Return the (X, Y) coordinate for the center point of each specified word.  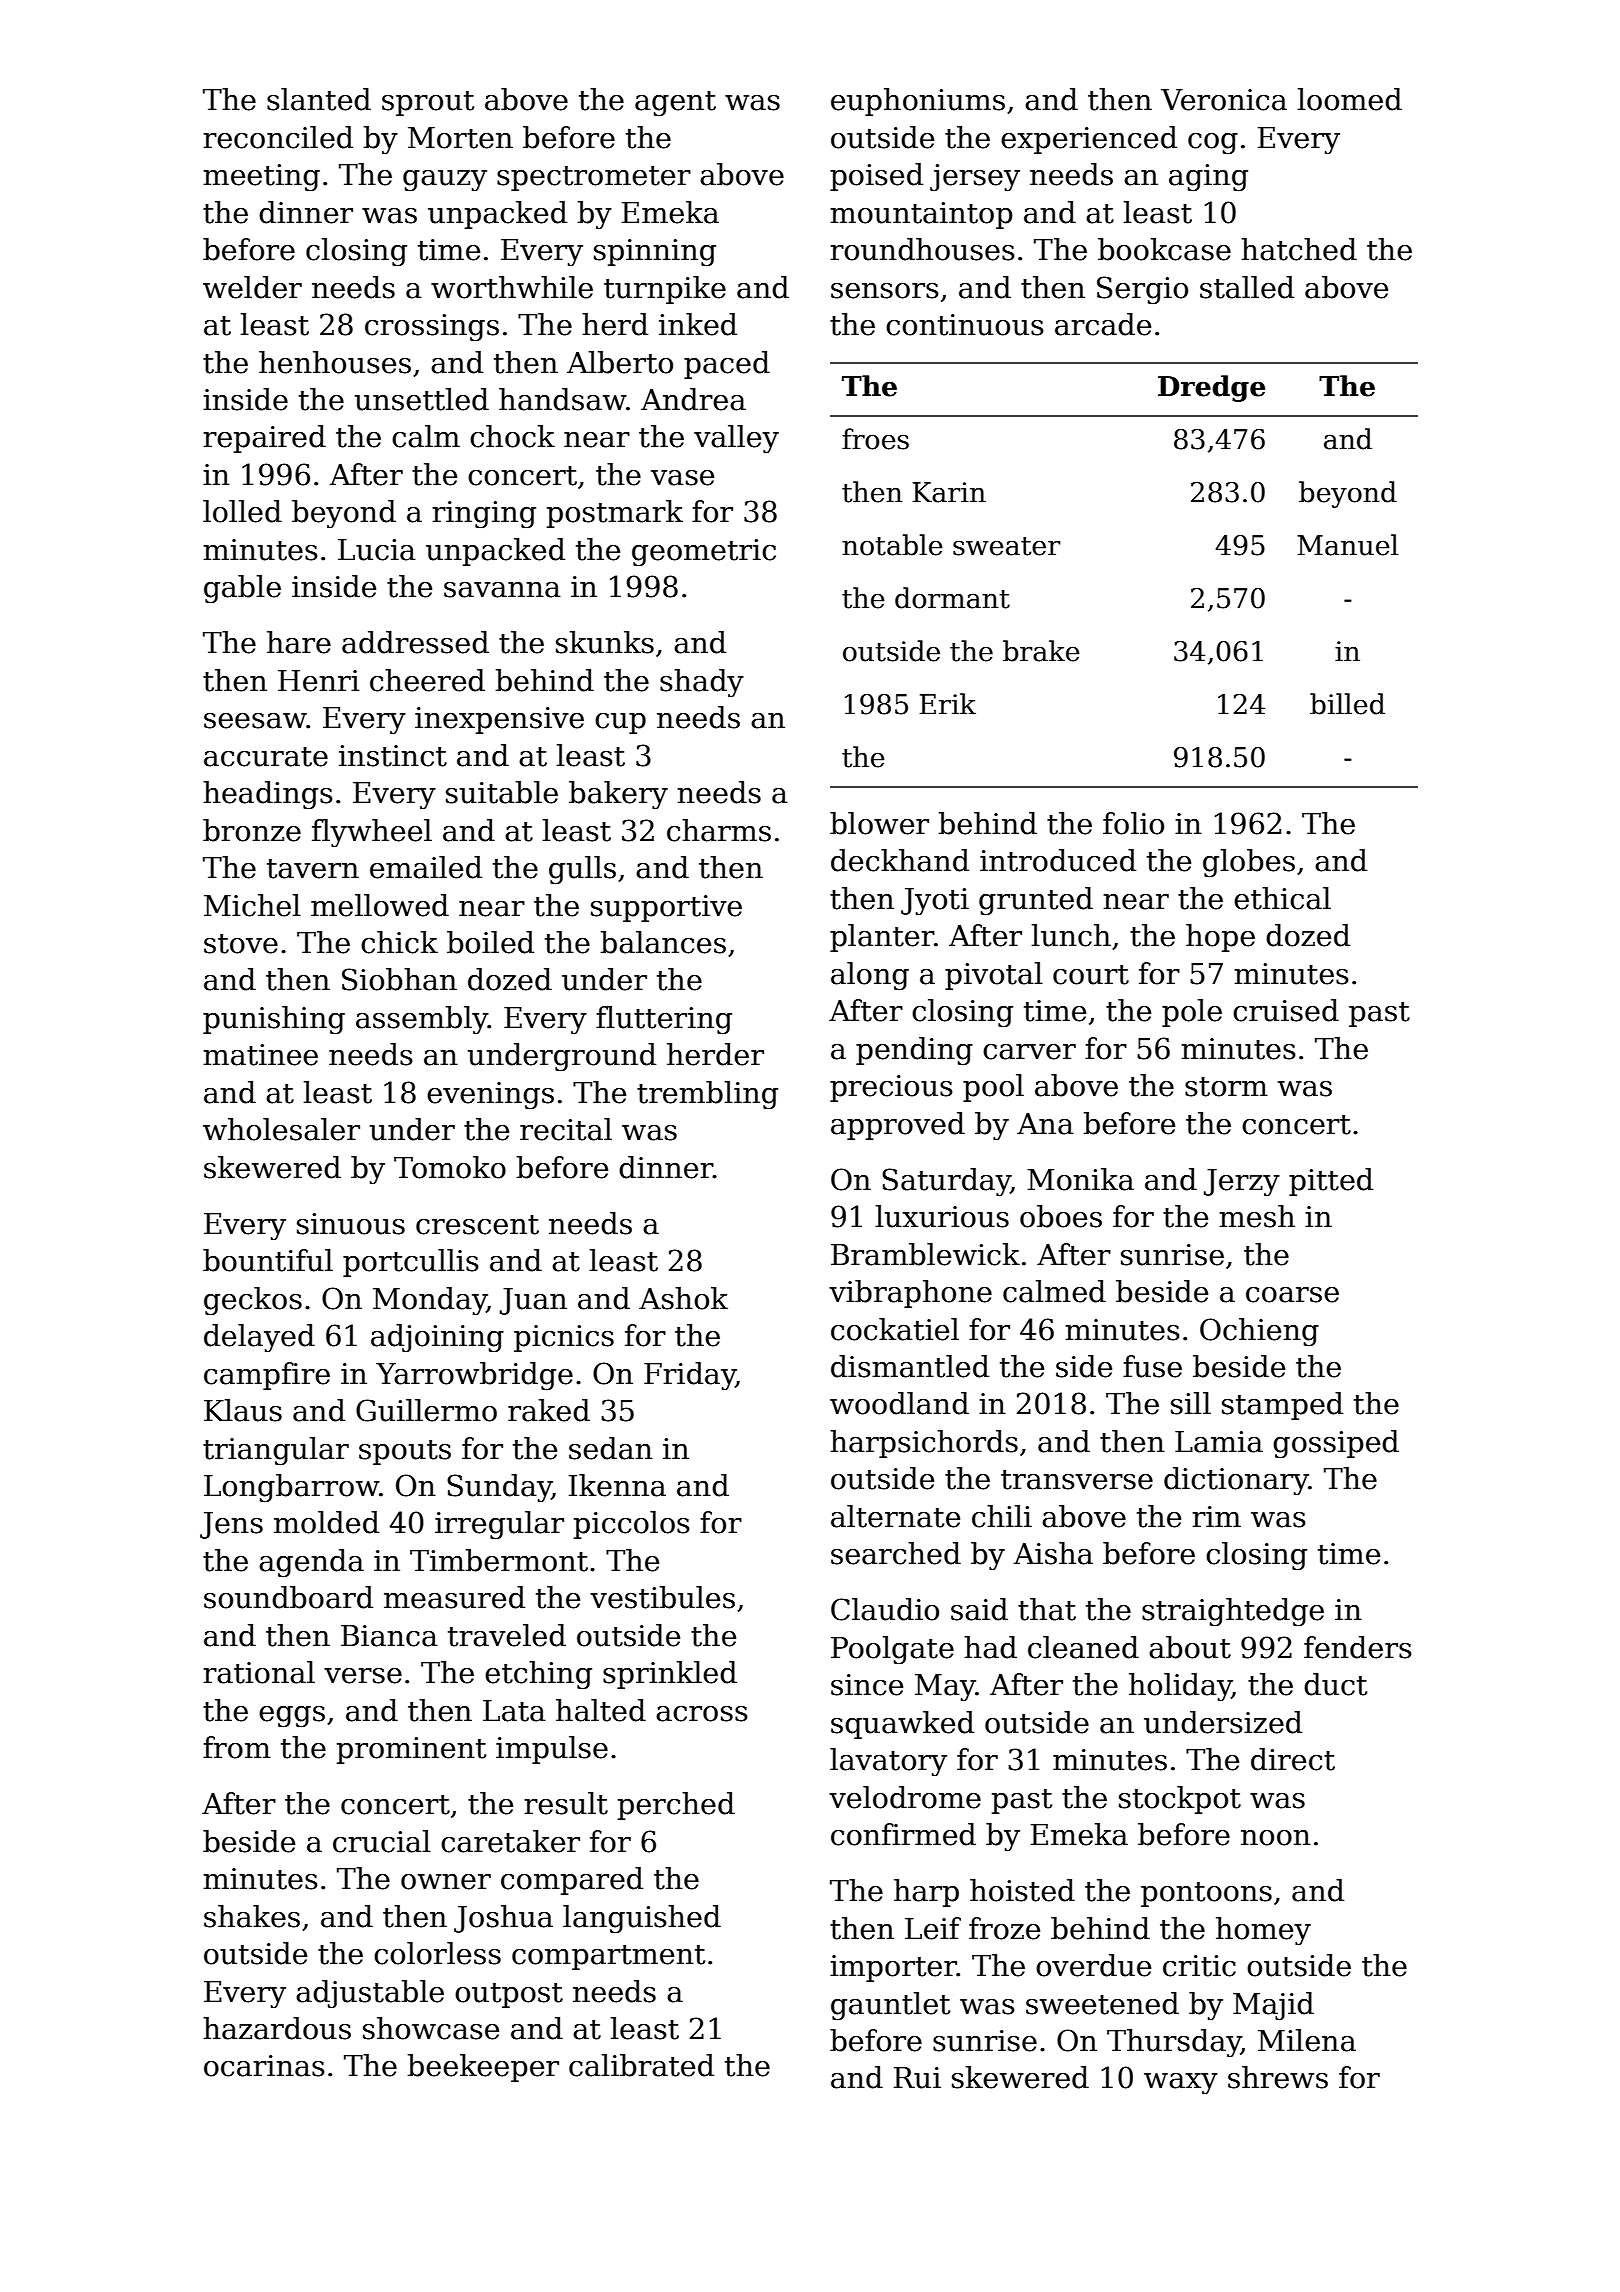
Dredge (1211, 388)
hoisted (1022, 1890)
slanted (319, 99)
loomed (1349, 99)
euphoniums (918, 102)
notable (892, 545)
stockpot (1180, 1800)
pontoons (1206, 1894)
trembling (707, 1095)
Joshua (503, 1919)
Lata (514, 1711)
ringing (484, 515)
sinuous (351, 1224)
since (867, 1685)
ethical (1282, 898)
